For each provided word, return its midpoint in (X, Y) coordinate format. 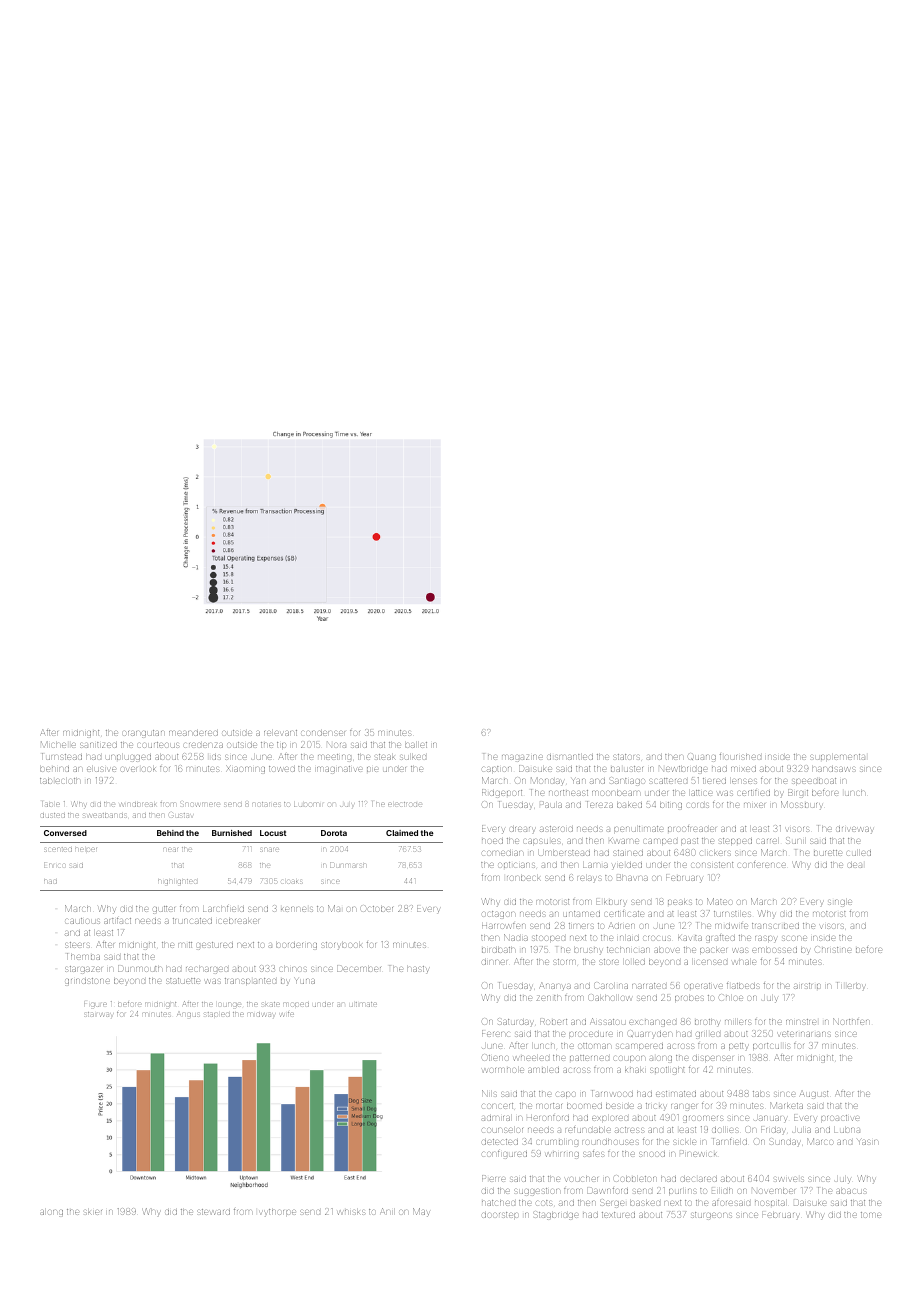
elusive (101, 769)
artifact (117, 921)
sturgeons (711, 1216)
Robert (553, 1022)
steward (213, 1212)
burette (828, 853)
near (170, 850)
